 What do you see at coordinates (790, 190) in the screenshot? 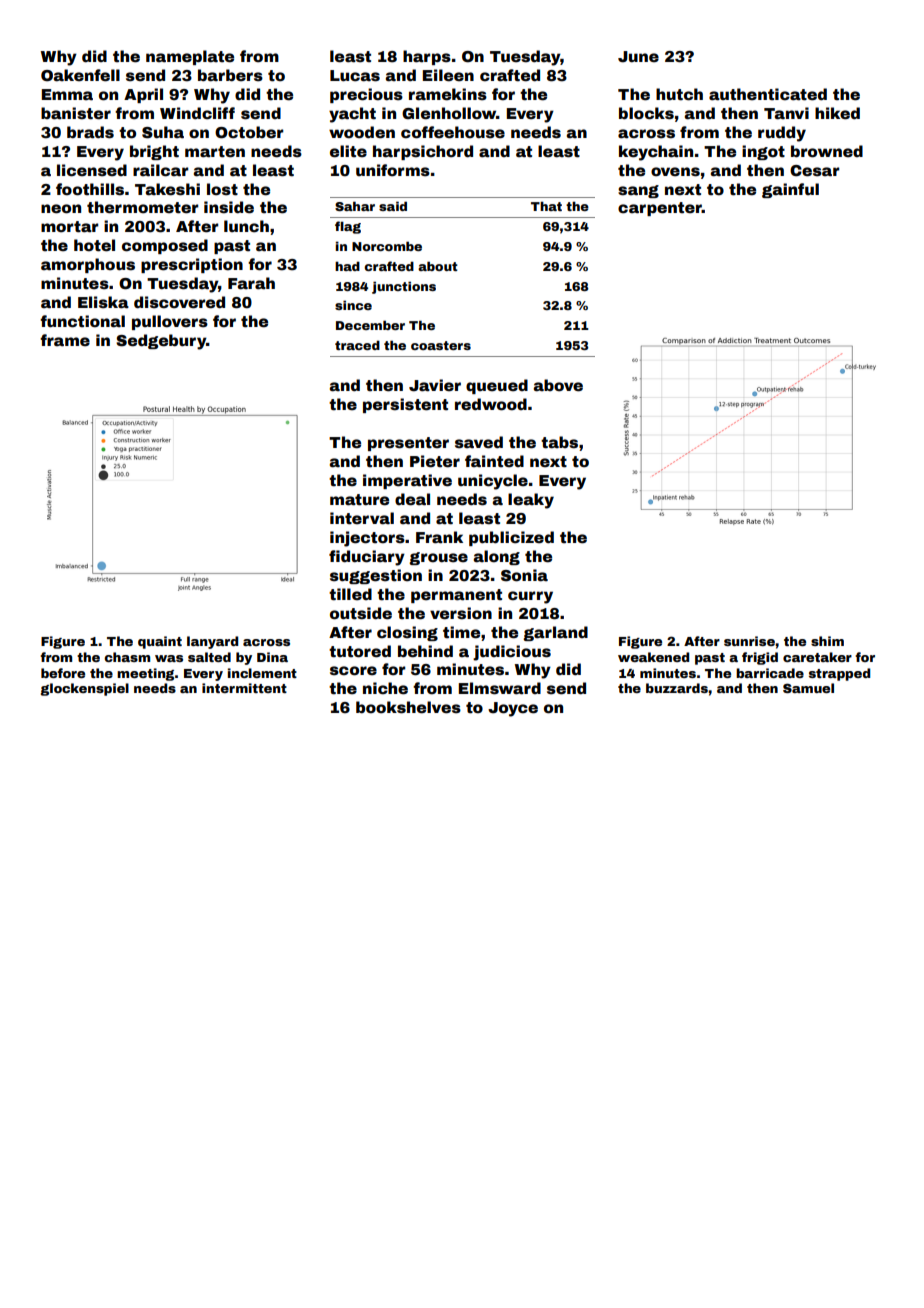
I see `gainful` at bounding box center [790, 190].
